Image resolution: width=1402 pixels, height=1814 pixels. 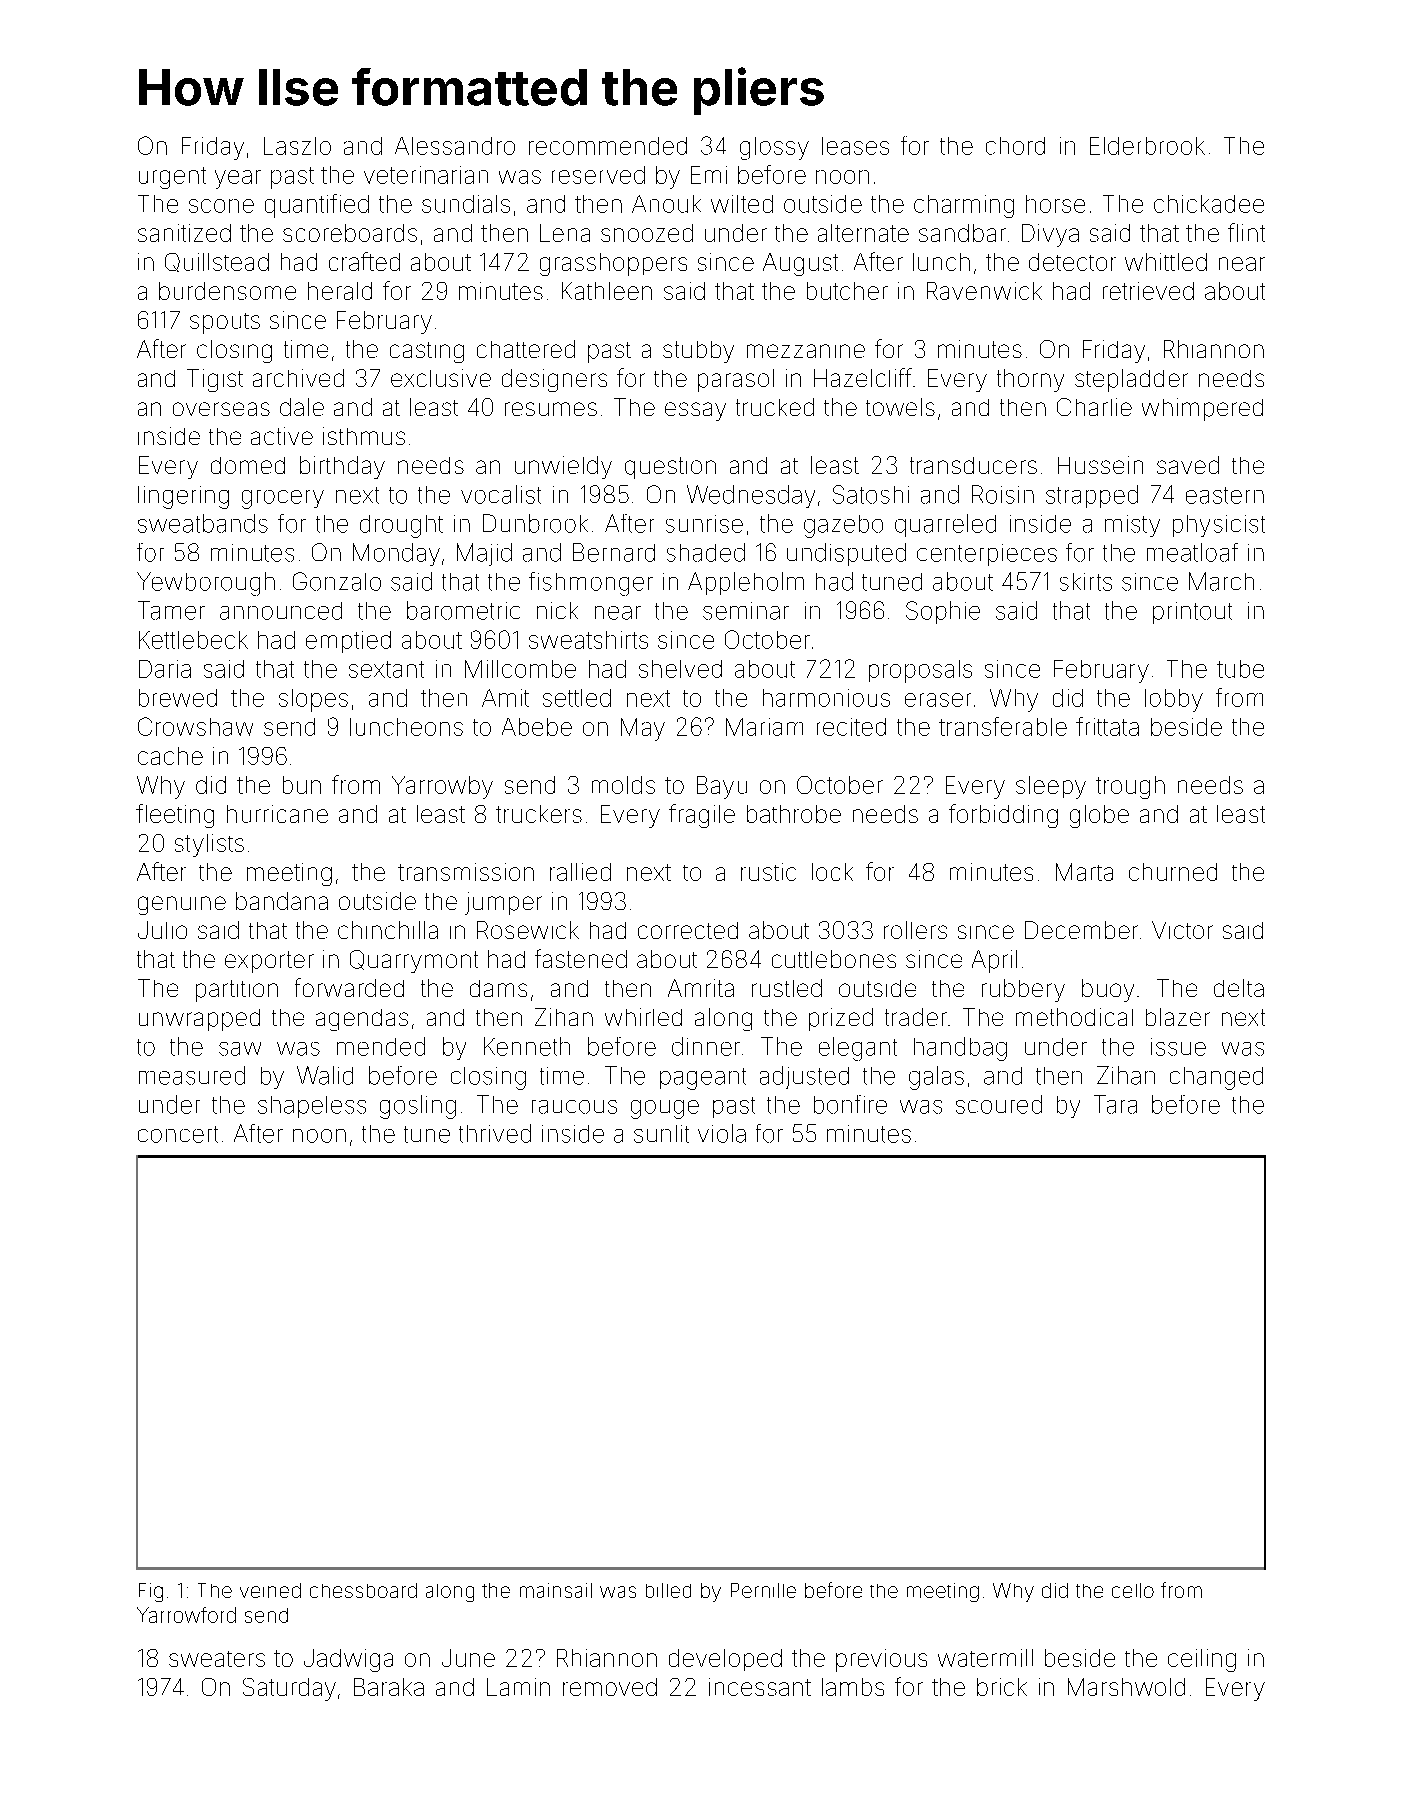 I want to click on towels, so click(x=900, y=407).
